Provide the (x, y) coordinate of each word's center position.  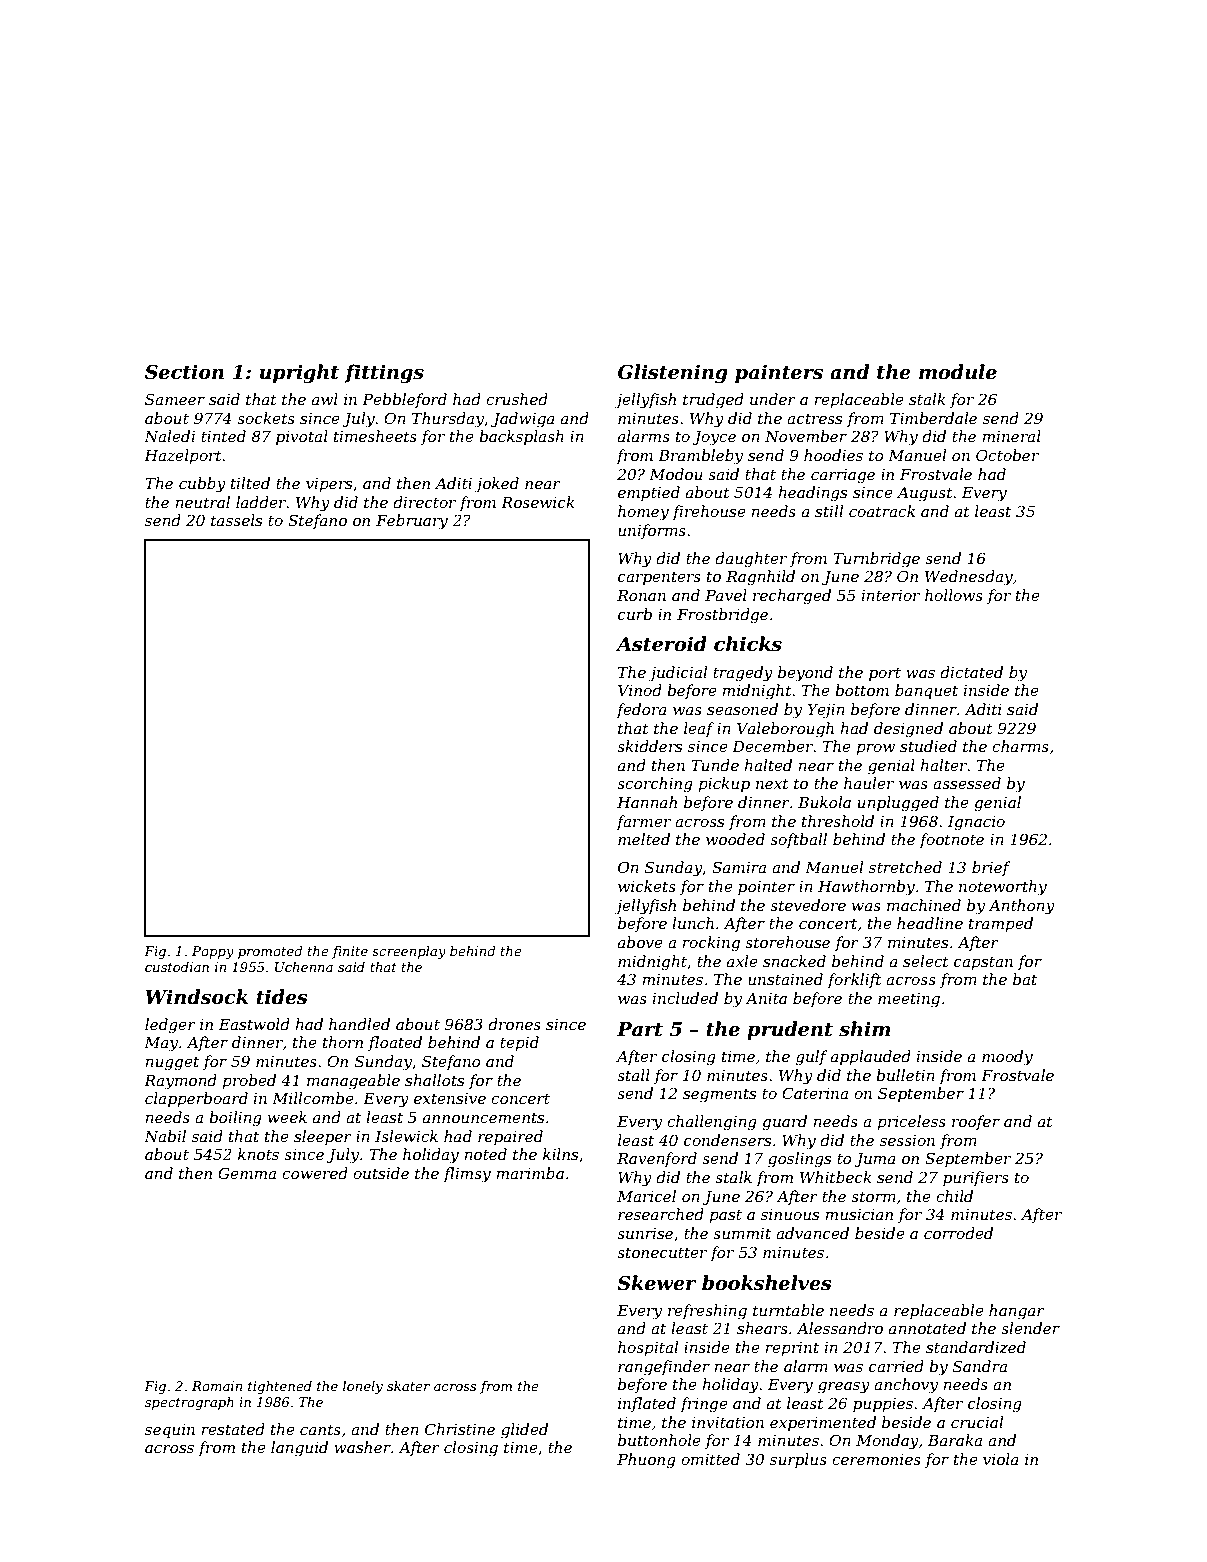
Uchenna (304, 967)
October (1007, 455)
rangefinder (664, 1368)
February (412, 522)
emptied (649, 493)
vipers (329, 485)
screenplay (409, 952)
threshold (838, 821)
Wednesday (969, 578)
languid (299, 1449)
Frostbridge (722, 616)
